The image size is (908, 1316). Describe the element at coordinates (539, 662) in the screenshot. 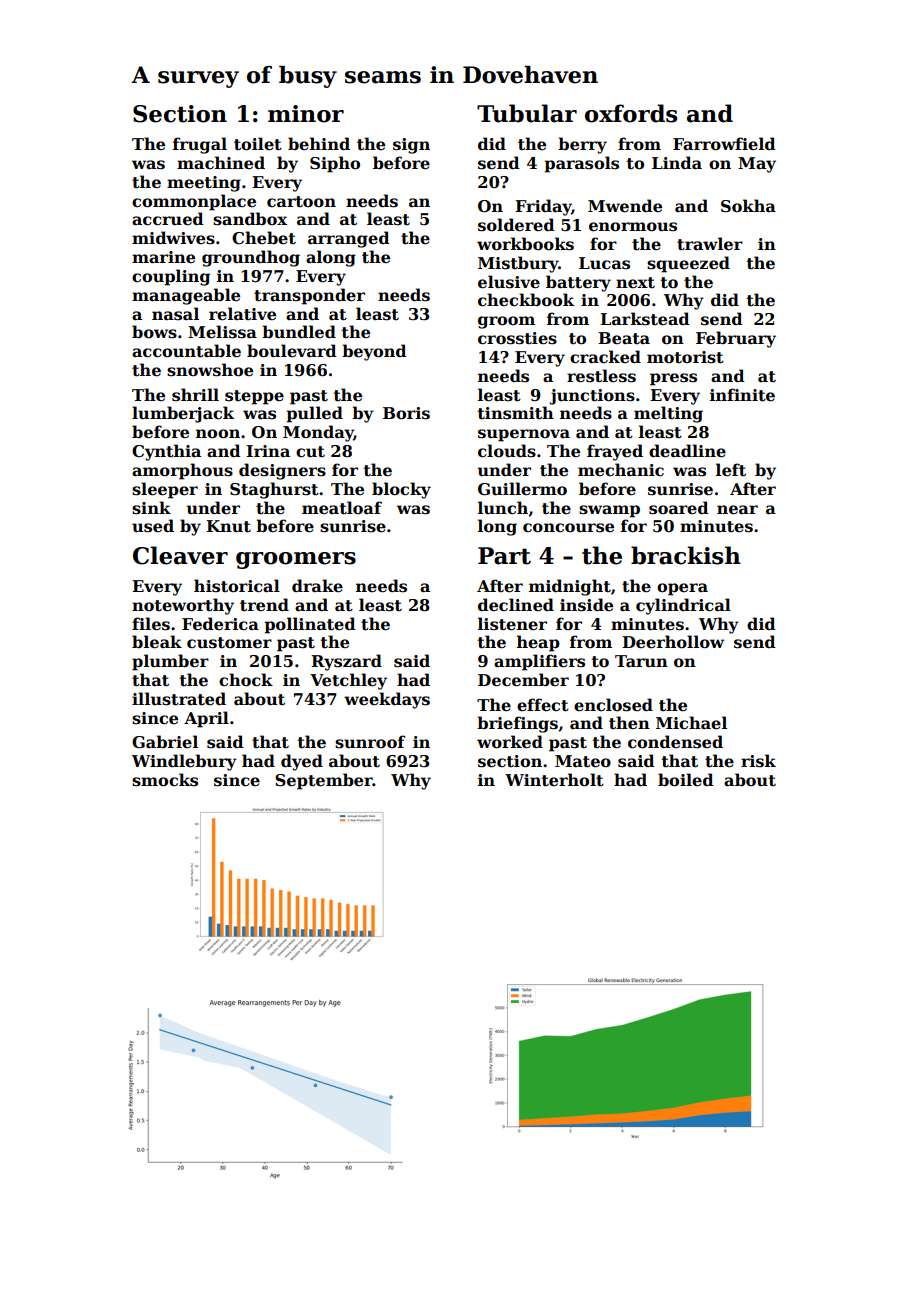

I see `amplifiers` at that location.
